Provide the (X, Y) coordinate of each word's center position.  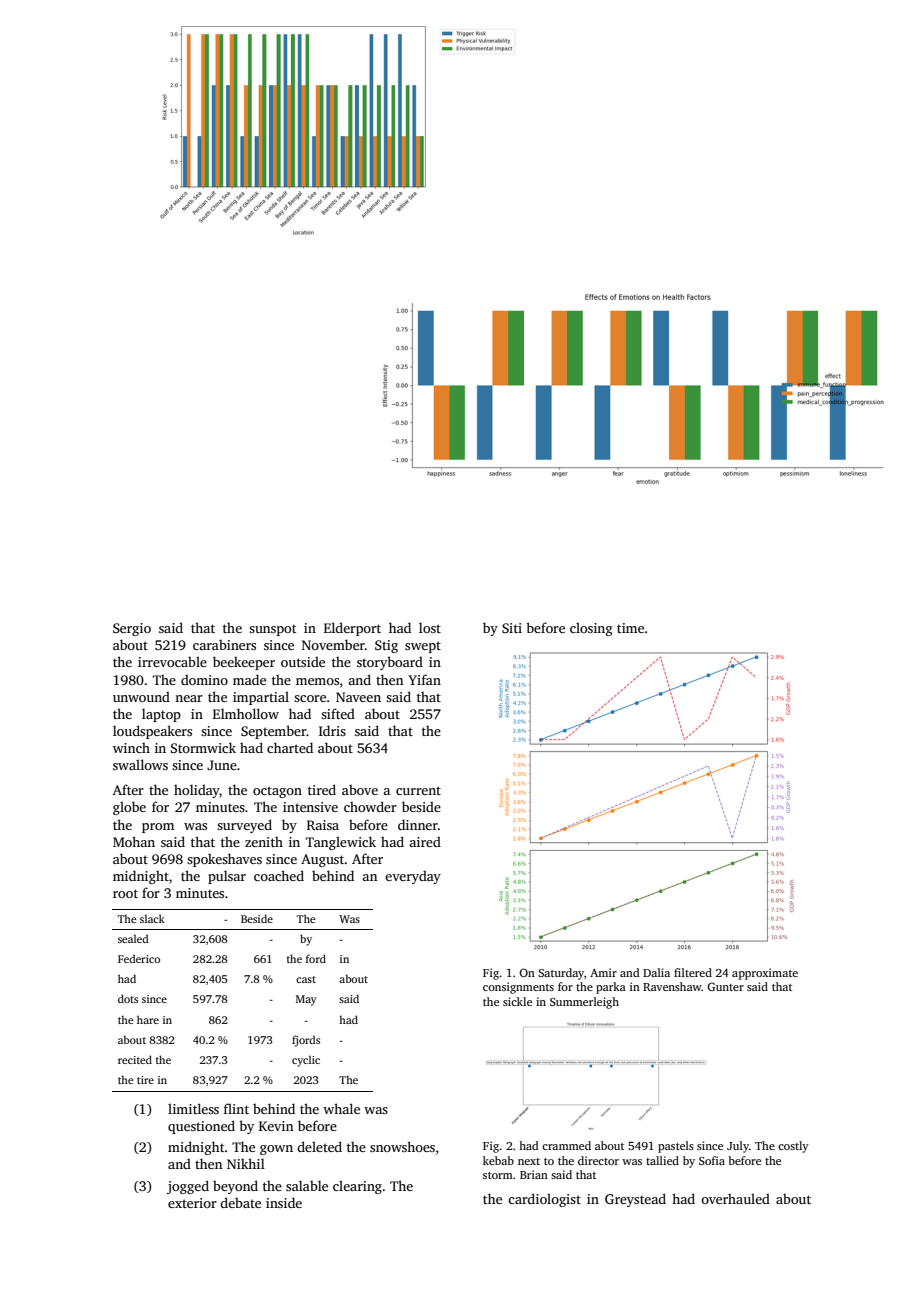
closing (591, 629)
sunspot (272, 630)
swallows (140, 764)
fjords (306, 1041)
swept (423, 647)
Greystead (635, 1200)
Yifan (424, 679)
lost (430, 627)
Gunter (725, 986)
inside (284, 1202)
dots (128, 998)
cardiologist (544, 1200)
